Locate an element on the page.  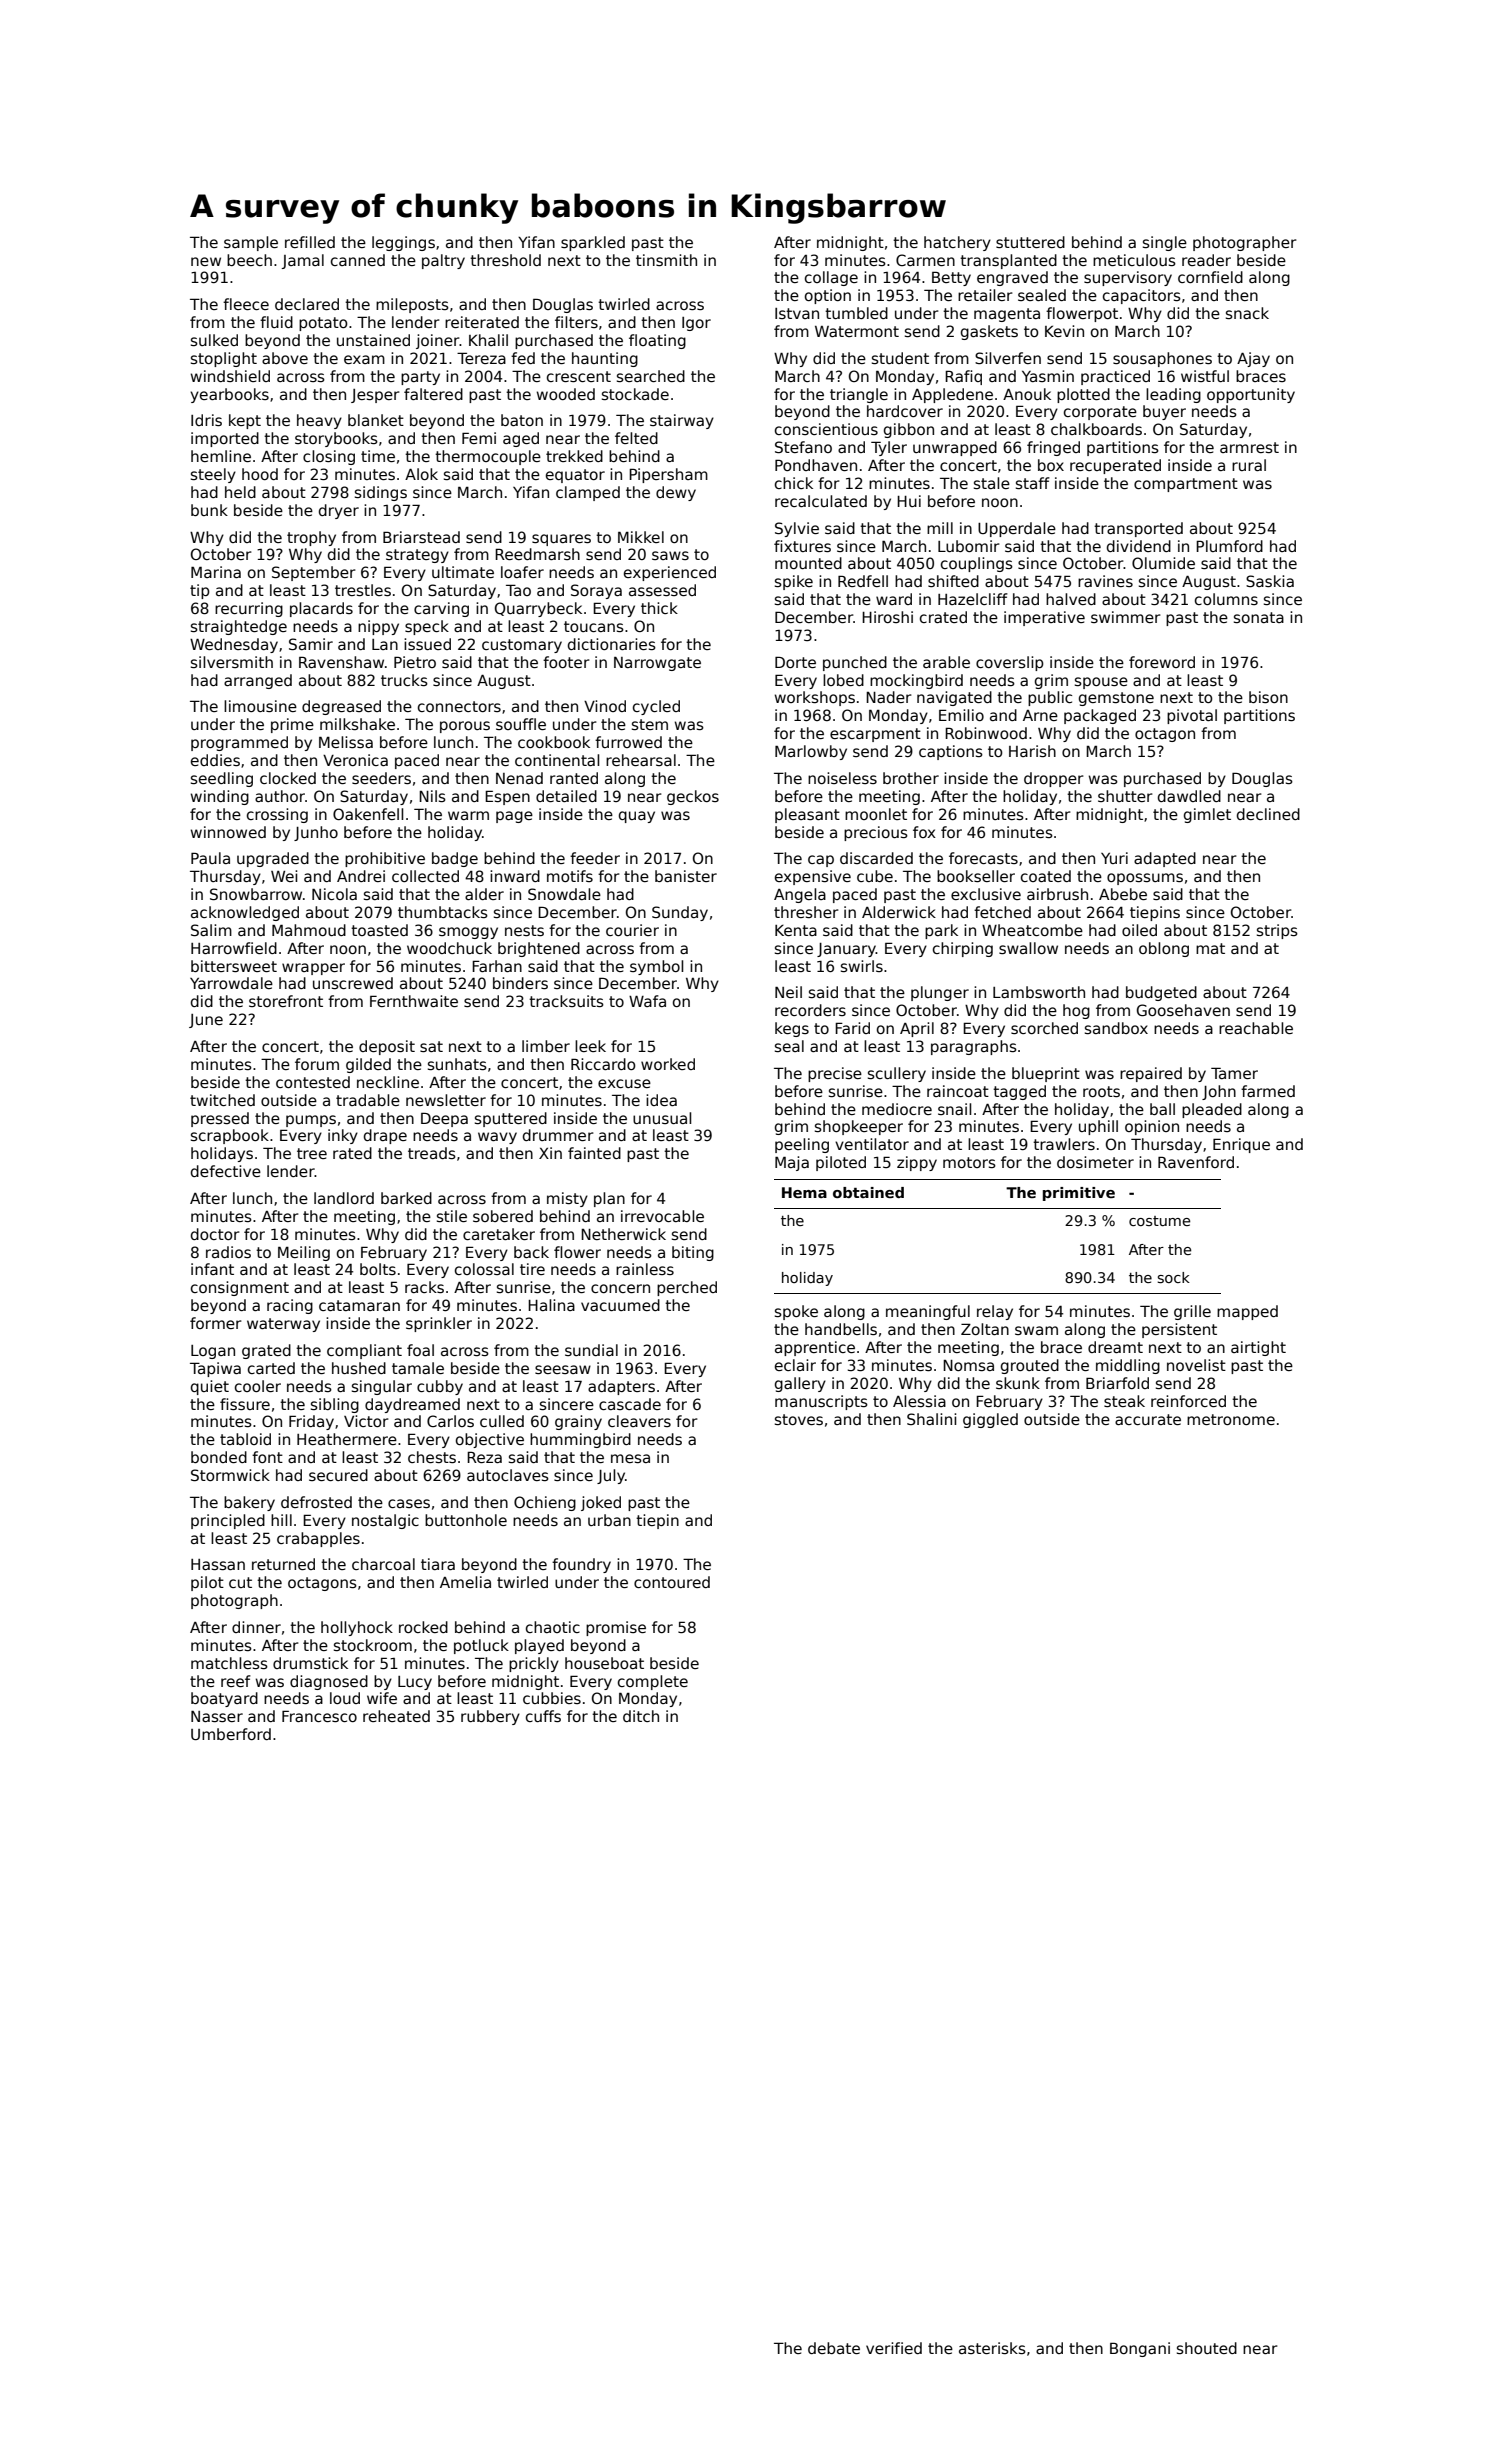
accurate is located at coordinates (1148, 1419).
